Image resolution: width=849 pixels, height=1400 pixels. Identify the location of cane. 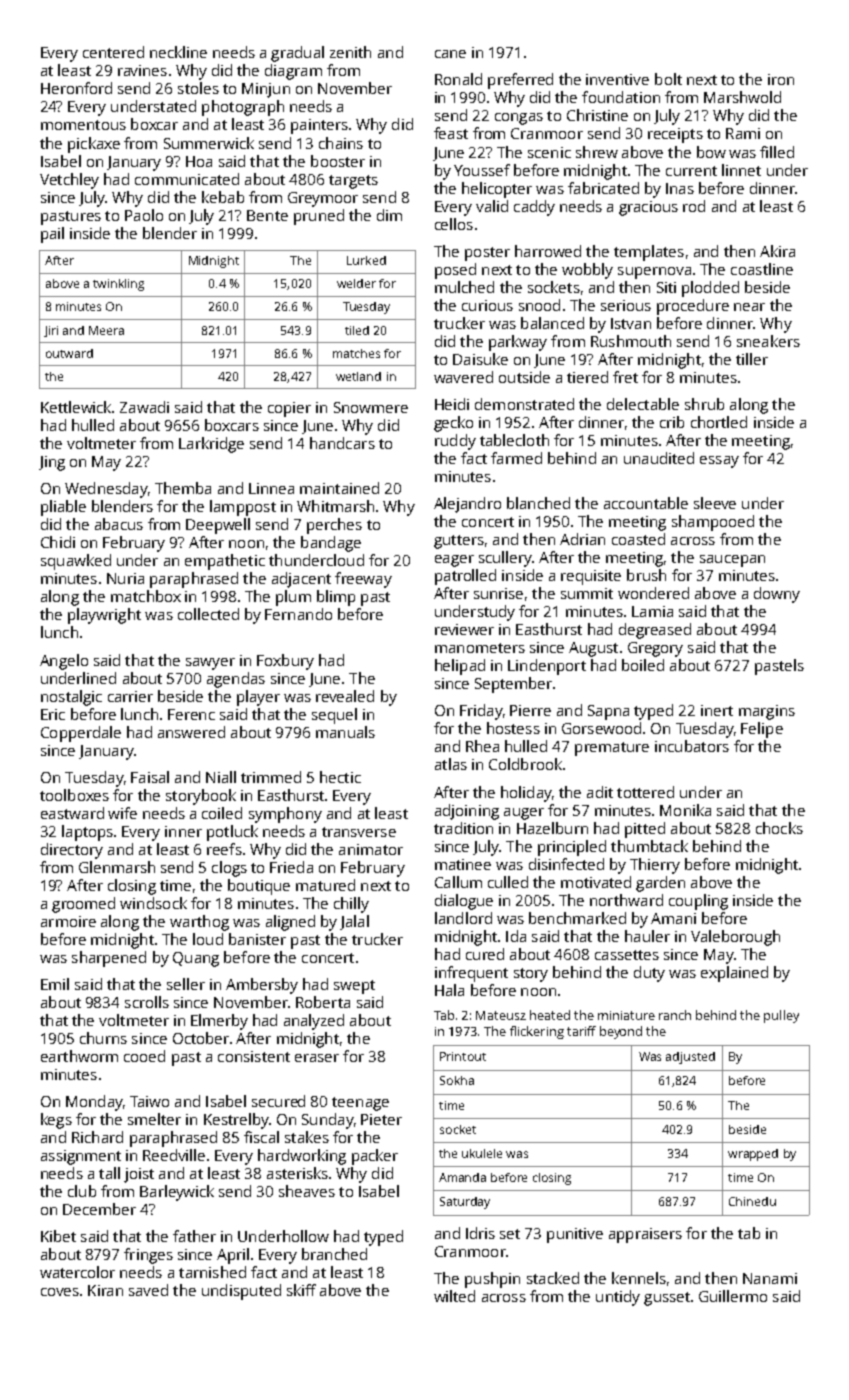
(450, 54).
